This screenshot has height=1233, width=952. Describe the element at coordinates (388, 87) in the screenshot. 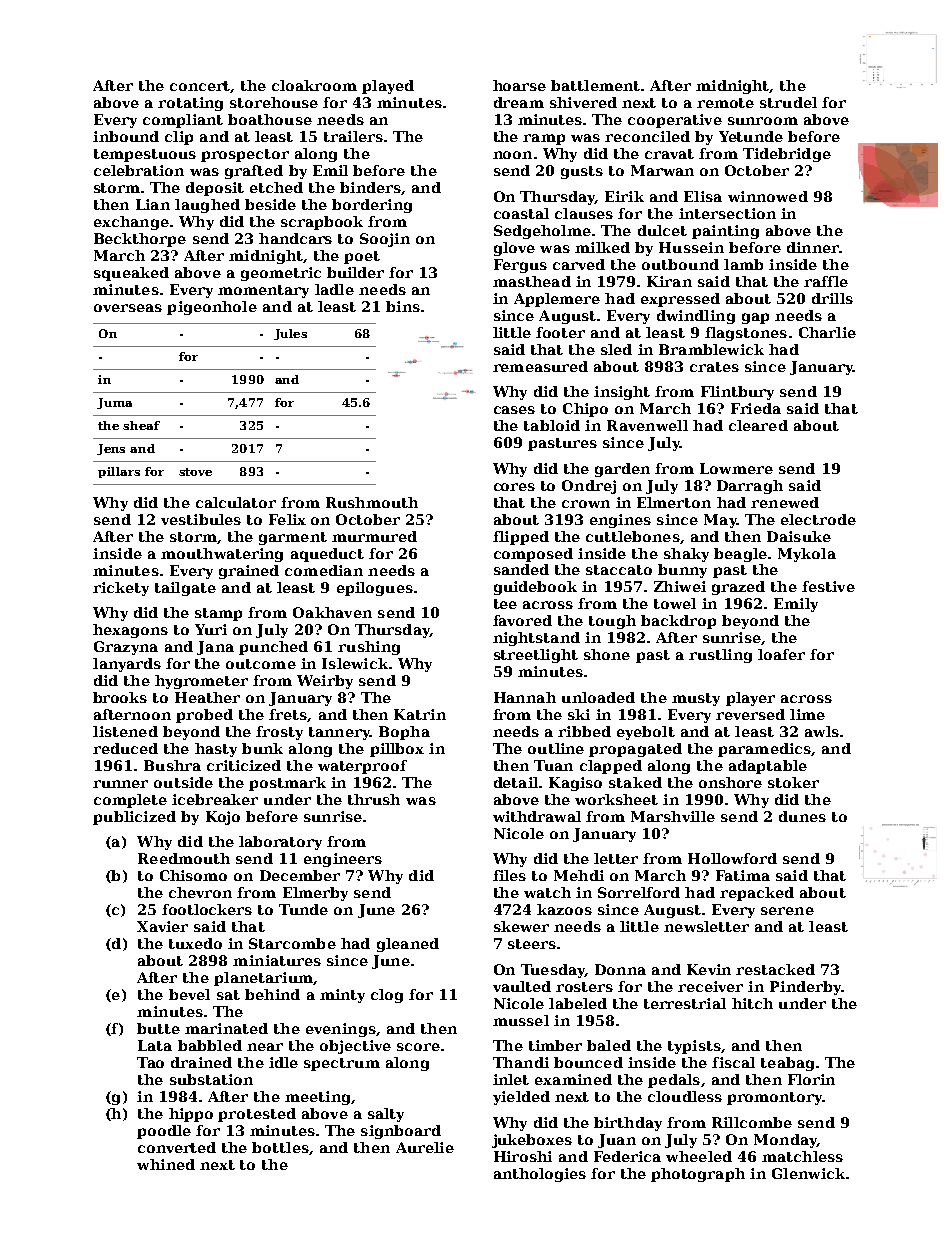

I see `played` at that location.
